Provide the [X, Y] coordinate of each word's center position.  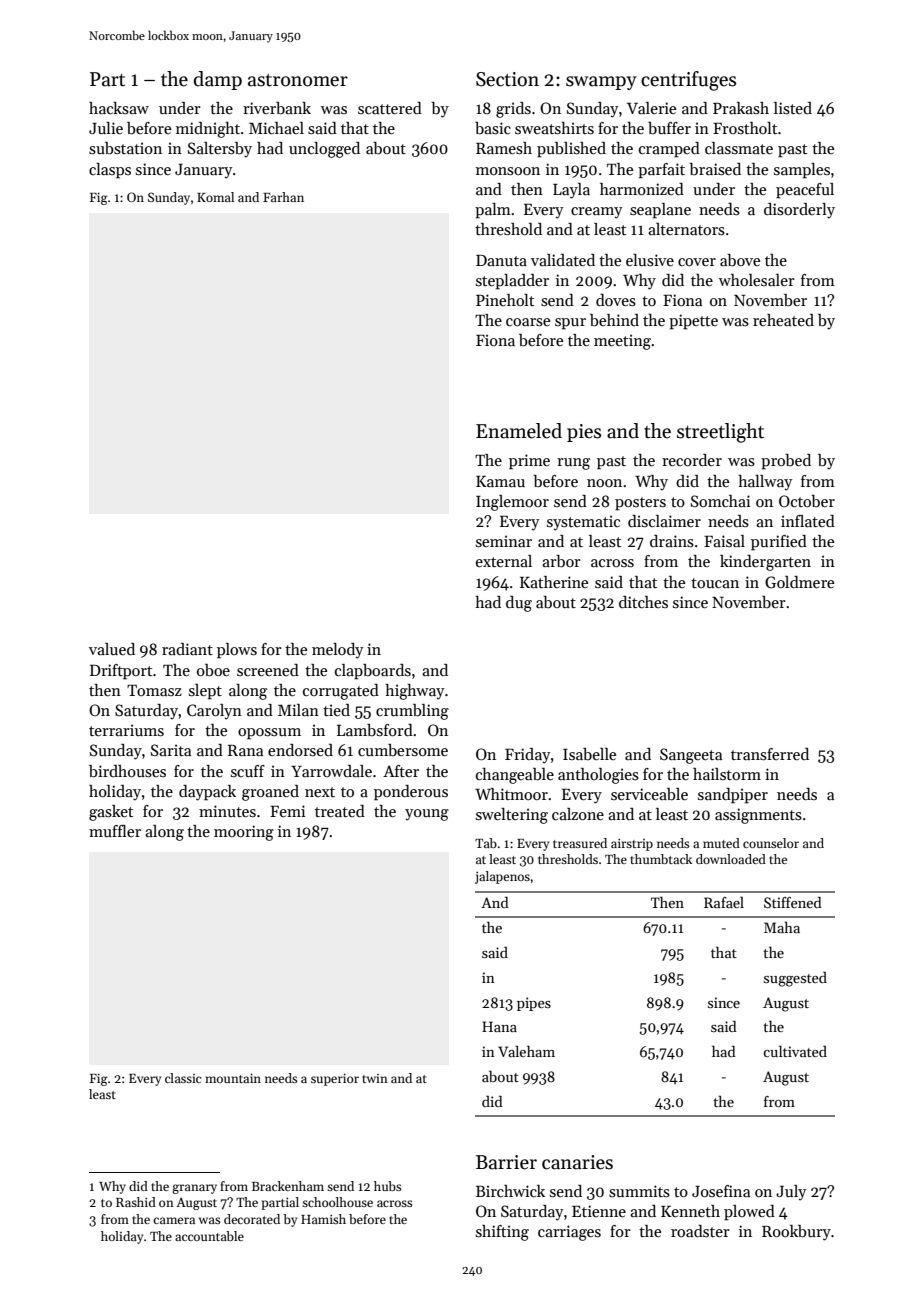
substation [125, 148]
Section [507, 79]
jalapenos [502, 877]
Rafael [724, 902]
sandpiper [733, 796]
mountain [233, 1078]
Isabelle [589, 754]
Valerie [651, 108]
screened [268, 670]
